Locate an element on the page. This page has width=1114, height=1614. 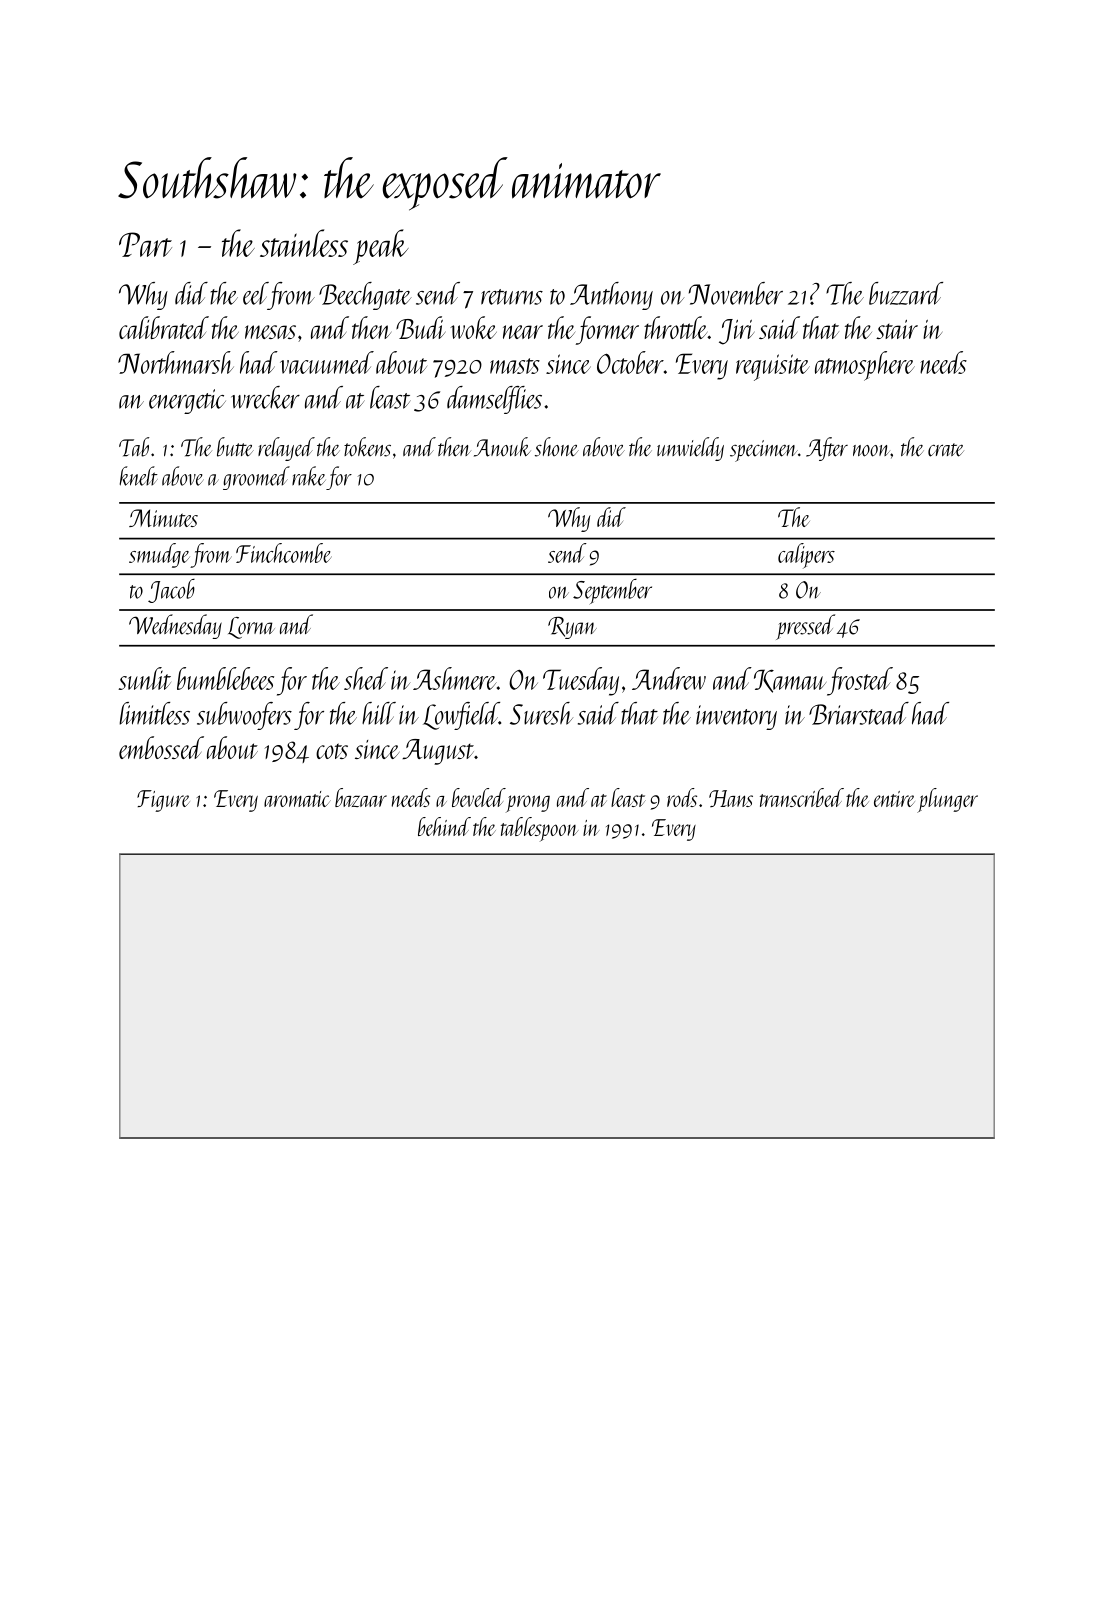
Ashmere is located at coordinates (454, 678).
